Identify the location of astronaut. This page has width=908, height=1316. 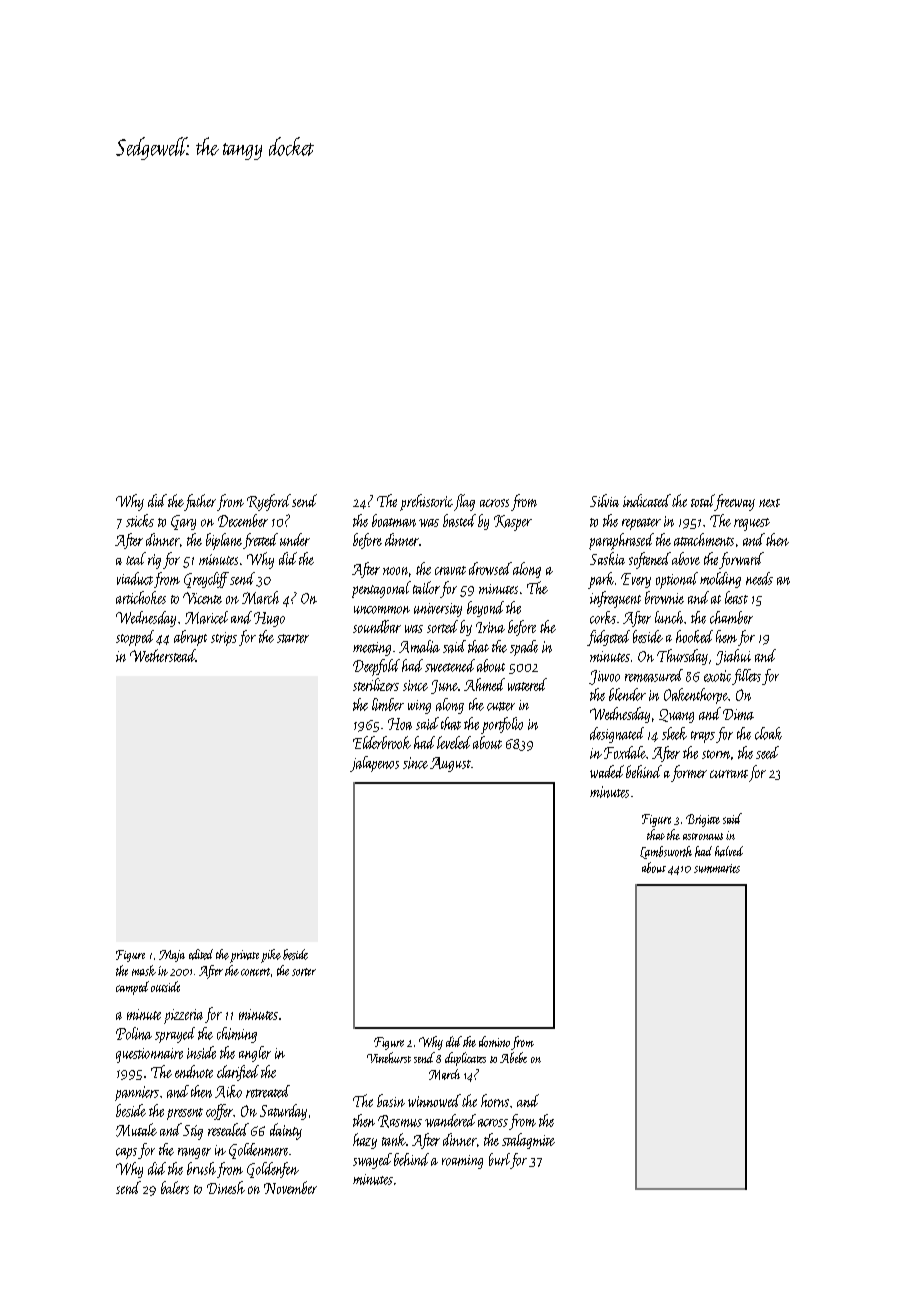
(703, 836).
